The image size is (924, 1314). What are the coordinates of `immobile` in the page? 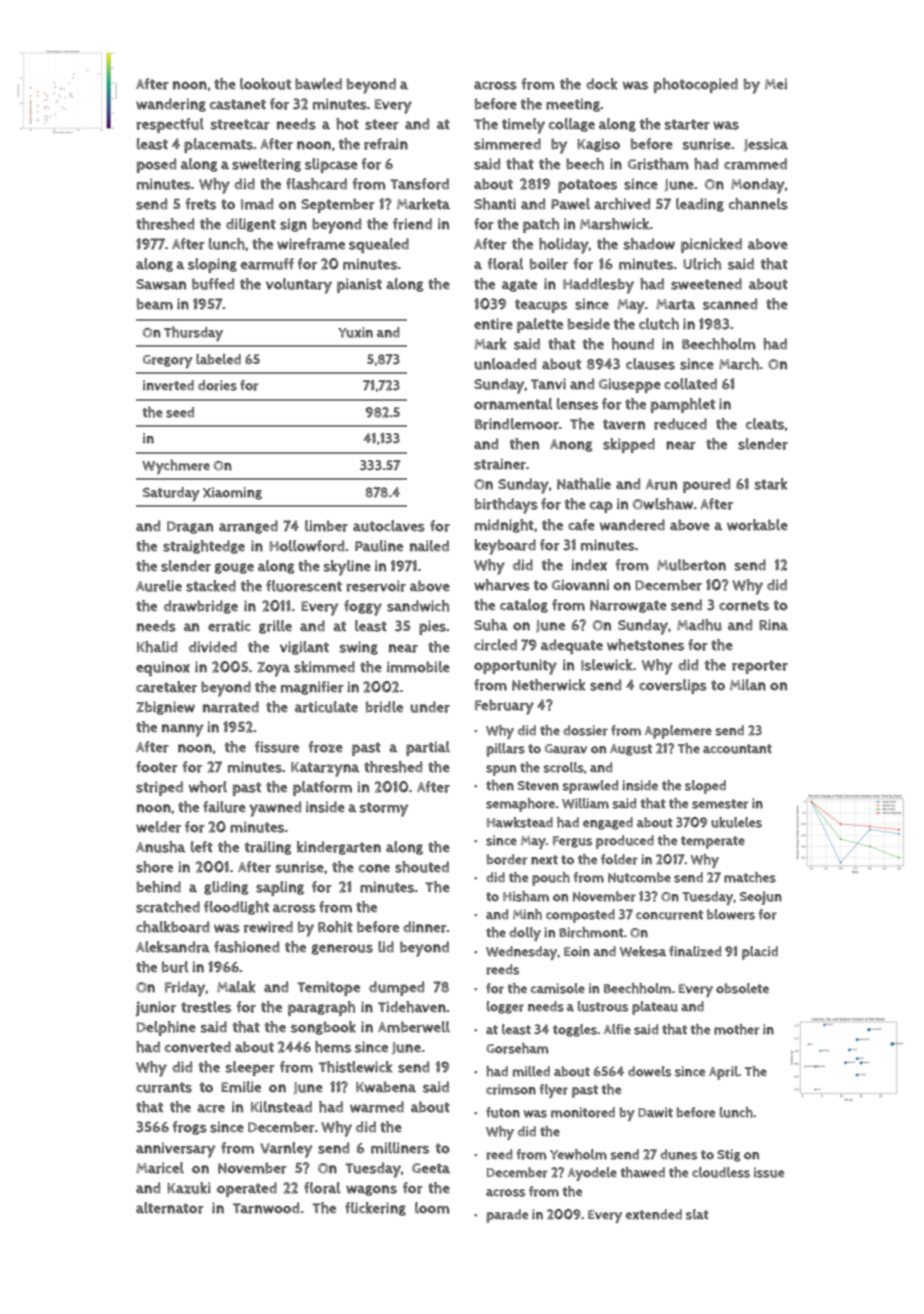 It's located at (418, 667).
